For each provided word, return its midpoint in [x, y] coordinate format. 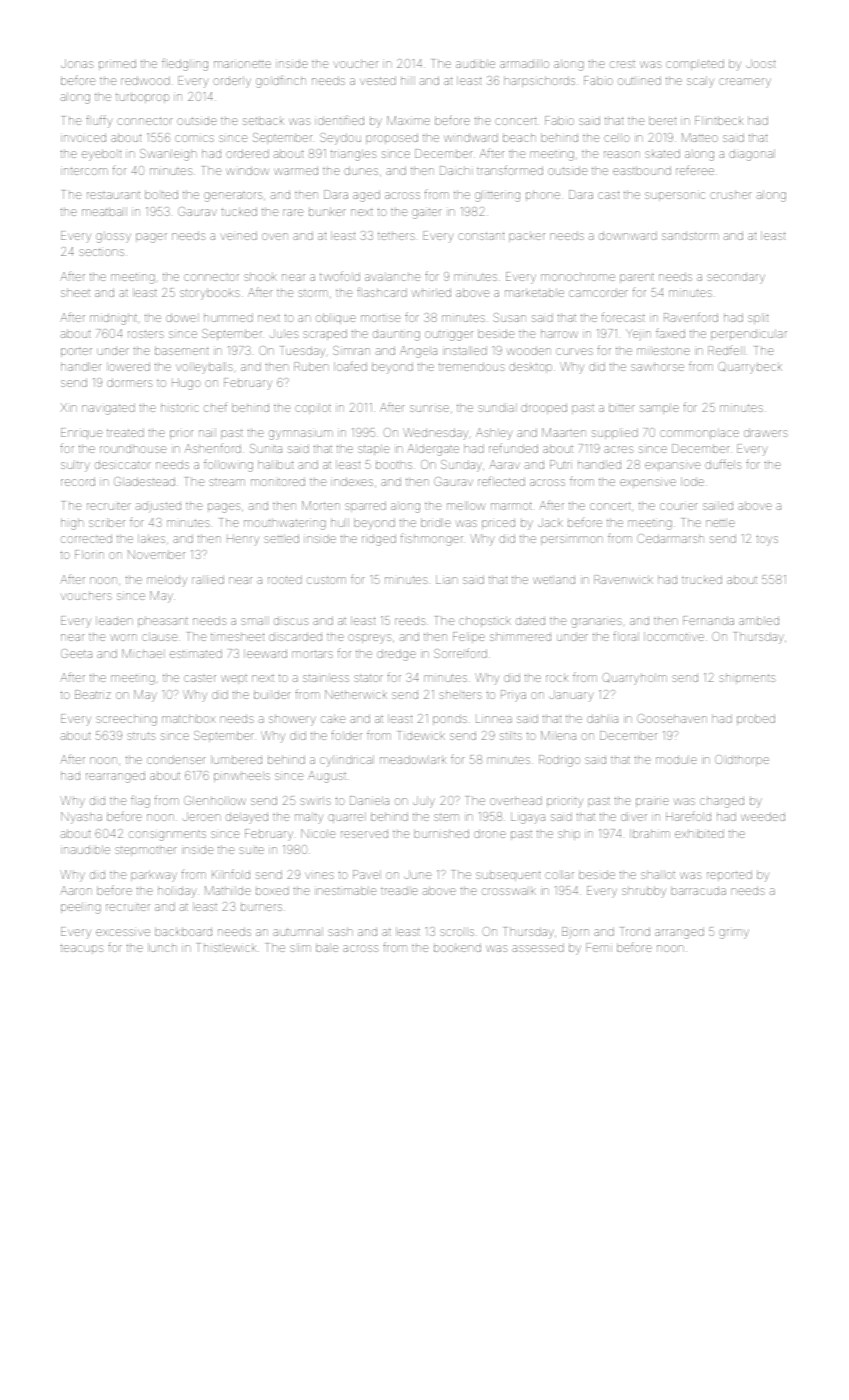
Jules [284, 333]
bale [327, 947]
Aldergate [433, 450]
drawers [766, 432]
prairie [652, 801]
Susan [509, 317]
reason [622, 154]
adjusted [158, 506]
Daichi [455, 170]
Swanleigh [168, 155]
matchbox [188, 718]
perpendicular [749, 334]
